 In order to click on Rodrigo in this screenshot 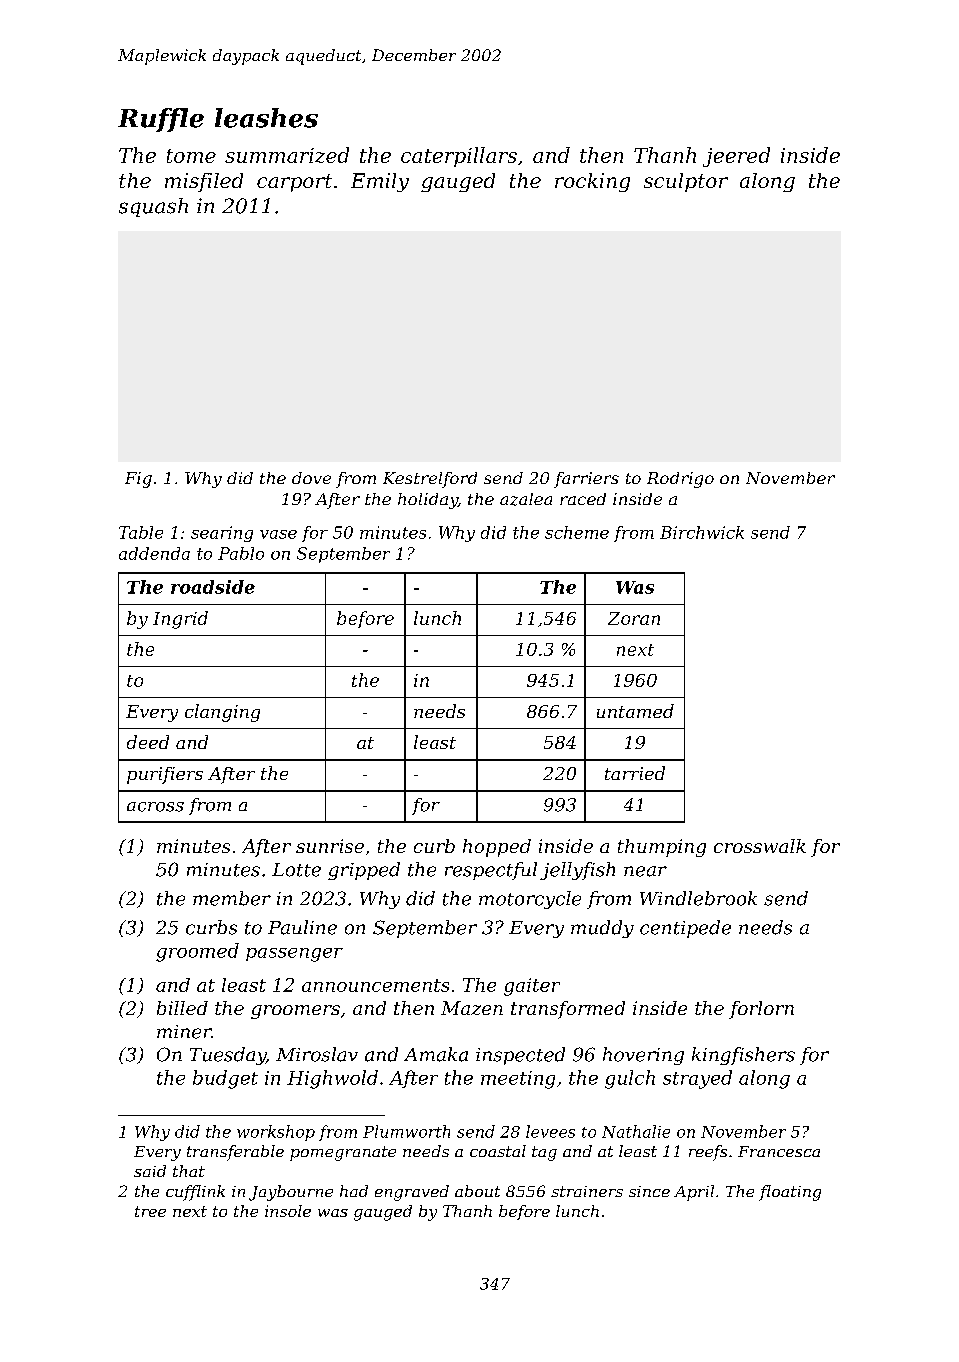, I will do `click(680, 480)`.
